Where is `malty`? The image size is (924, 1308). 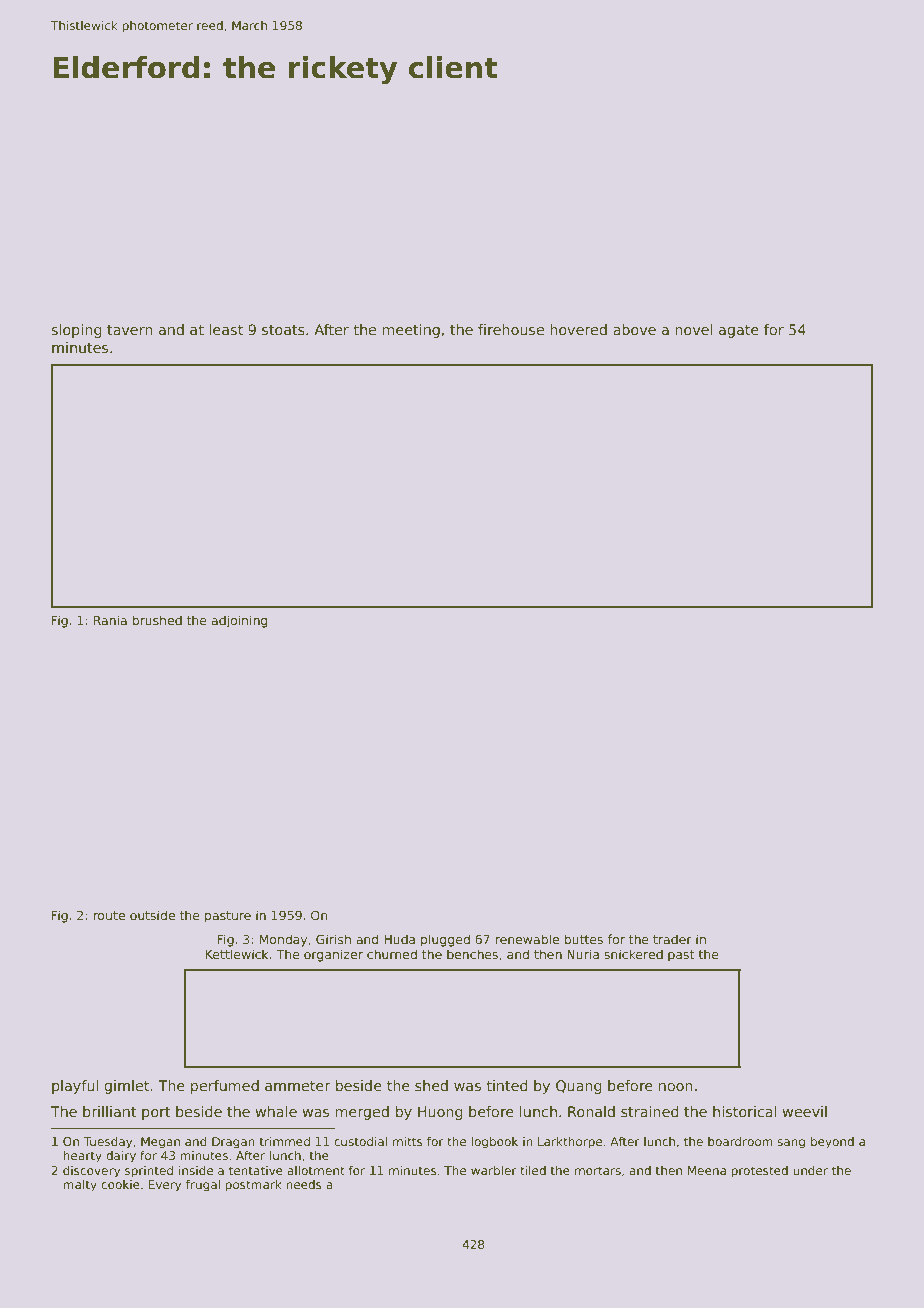
malty is located at coordinates (80, 1186).
